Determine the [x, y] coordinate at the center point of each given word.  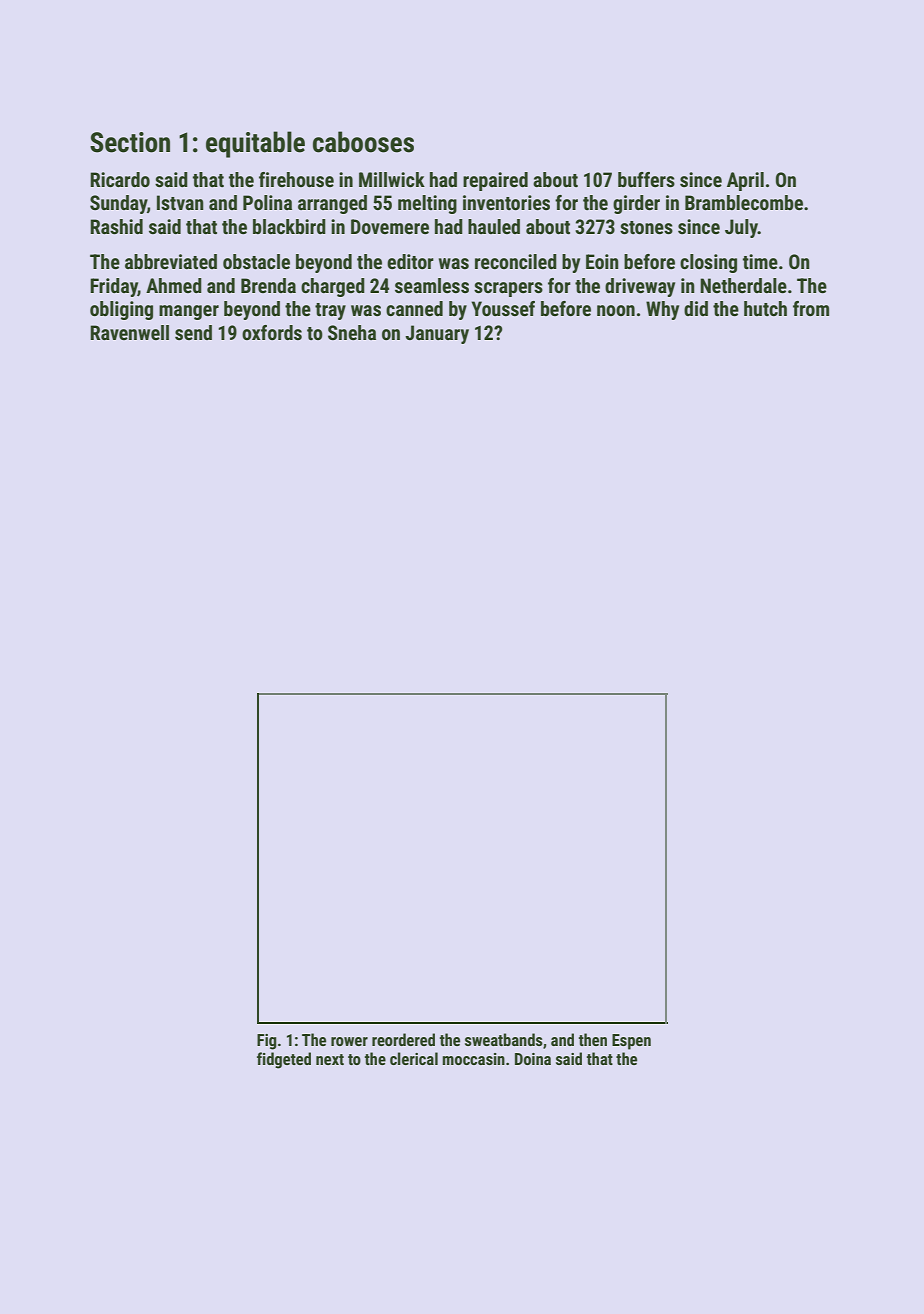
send [193, 332]
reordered [403, 1039]
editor [410, 261]
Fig [267, 1042]
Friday [114, 287]
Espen [631, 1042]
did [696, 308]
